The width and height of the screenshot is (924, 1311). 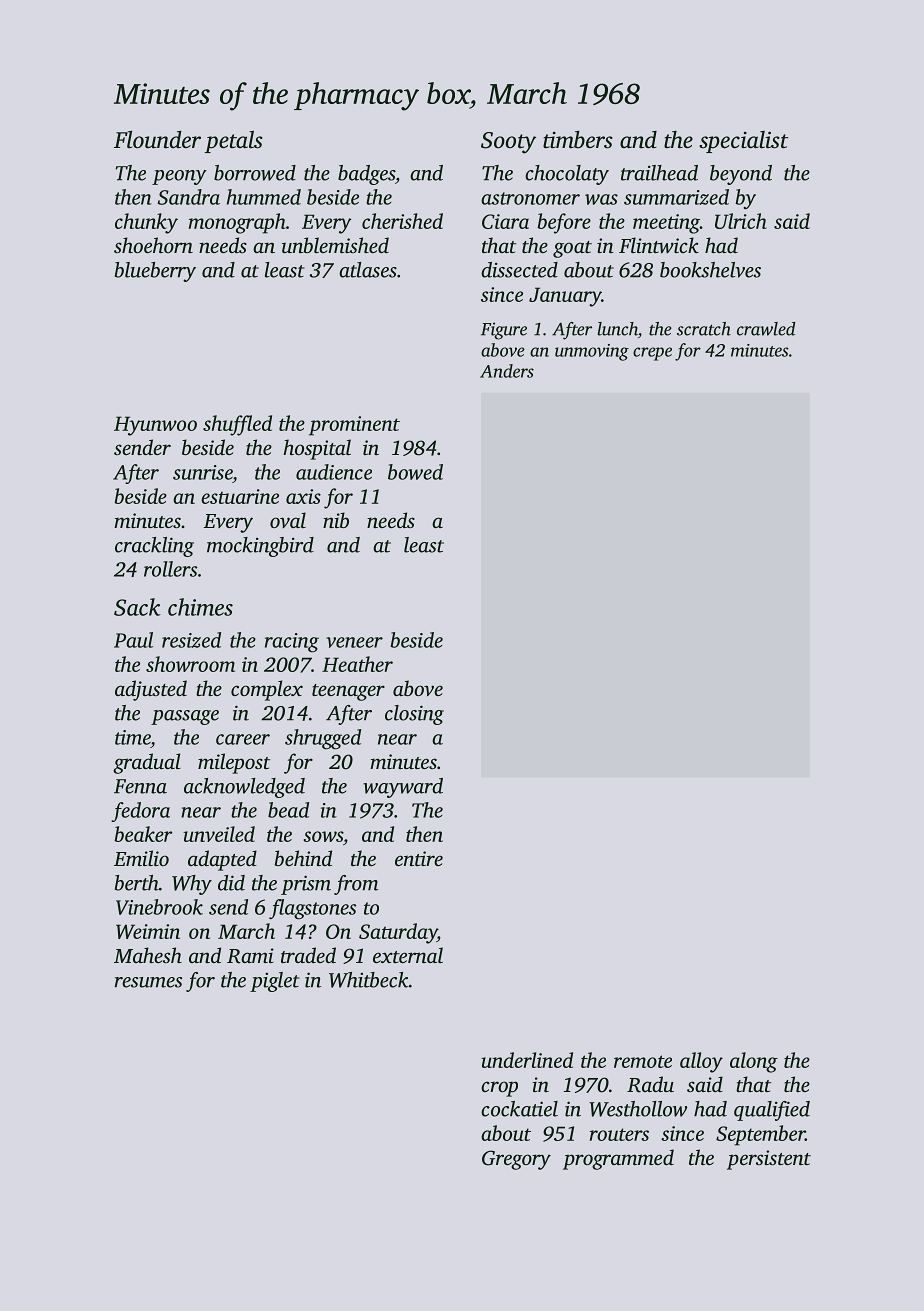 What do you see at coordinates (155, 426) in the screenshot?
I see `Hyunwoo` at bounding box center [155, 426].
